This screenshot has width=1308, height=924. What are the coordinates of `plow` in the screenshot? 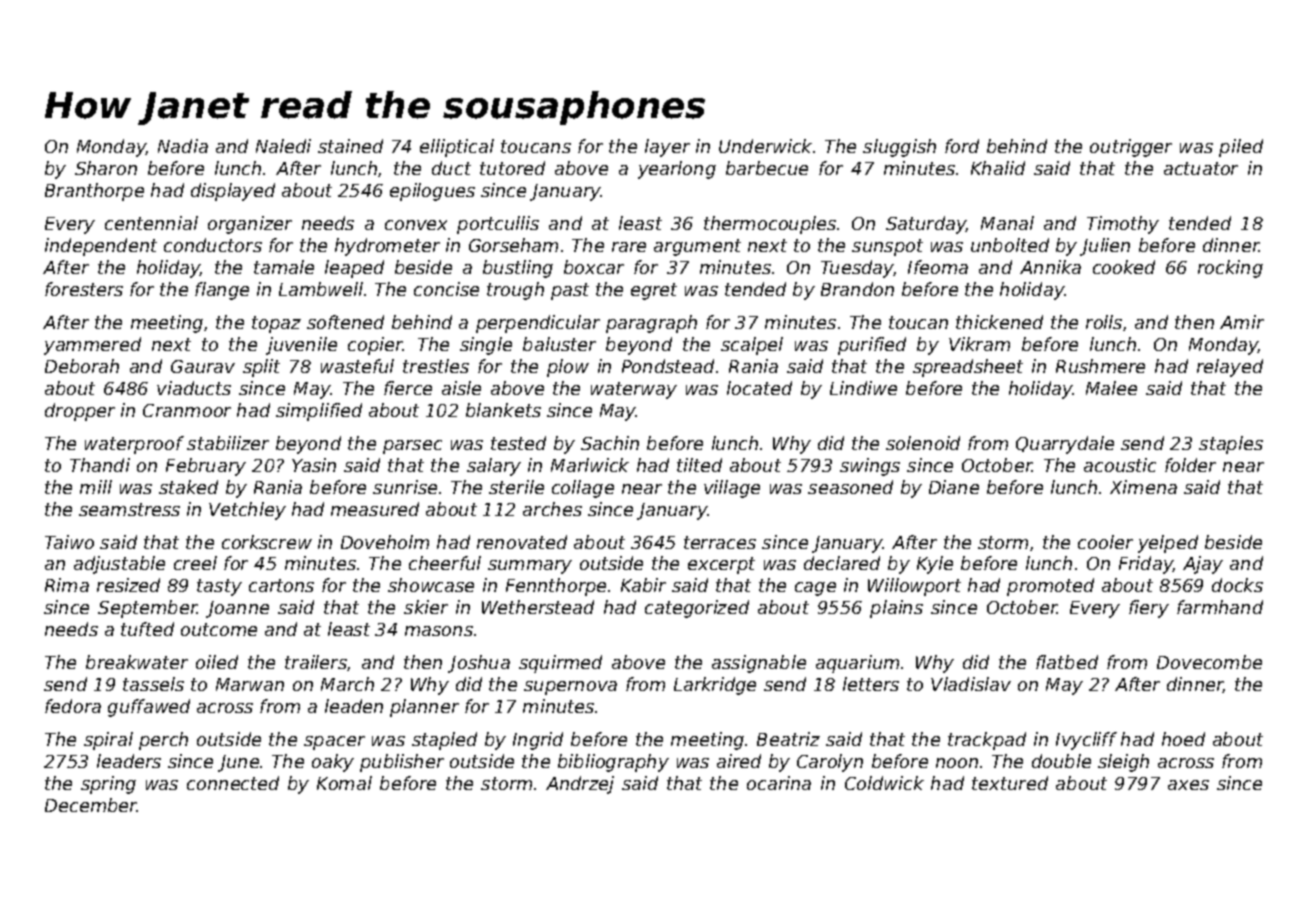 It's located at (568, 368).
